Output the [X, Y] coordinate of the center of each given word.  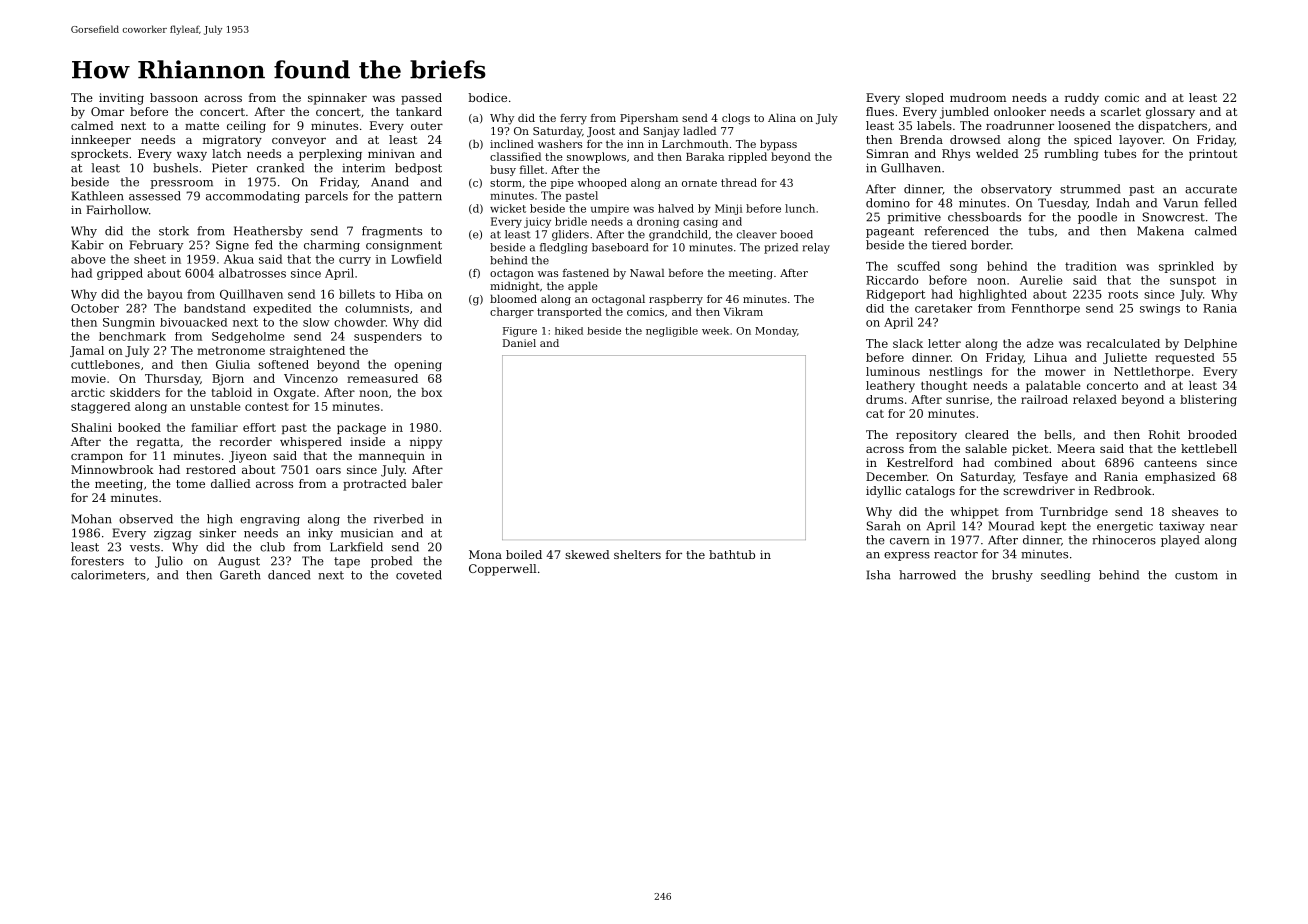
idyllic [883, 492]
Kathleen [98, 196]
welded [997, 153]
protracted [375, 485]
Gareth [240, 575]
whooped [602, 183]
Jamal [87, 351]
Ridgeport [896, 295]
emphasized [1180, 478]
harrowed [927, 575]
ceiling [246, 127]
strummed [1090, 189]
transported [569, 312]
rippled [747, 157]
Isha [879, 575]
